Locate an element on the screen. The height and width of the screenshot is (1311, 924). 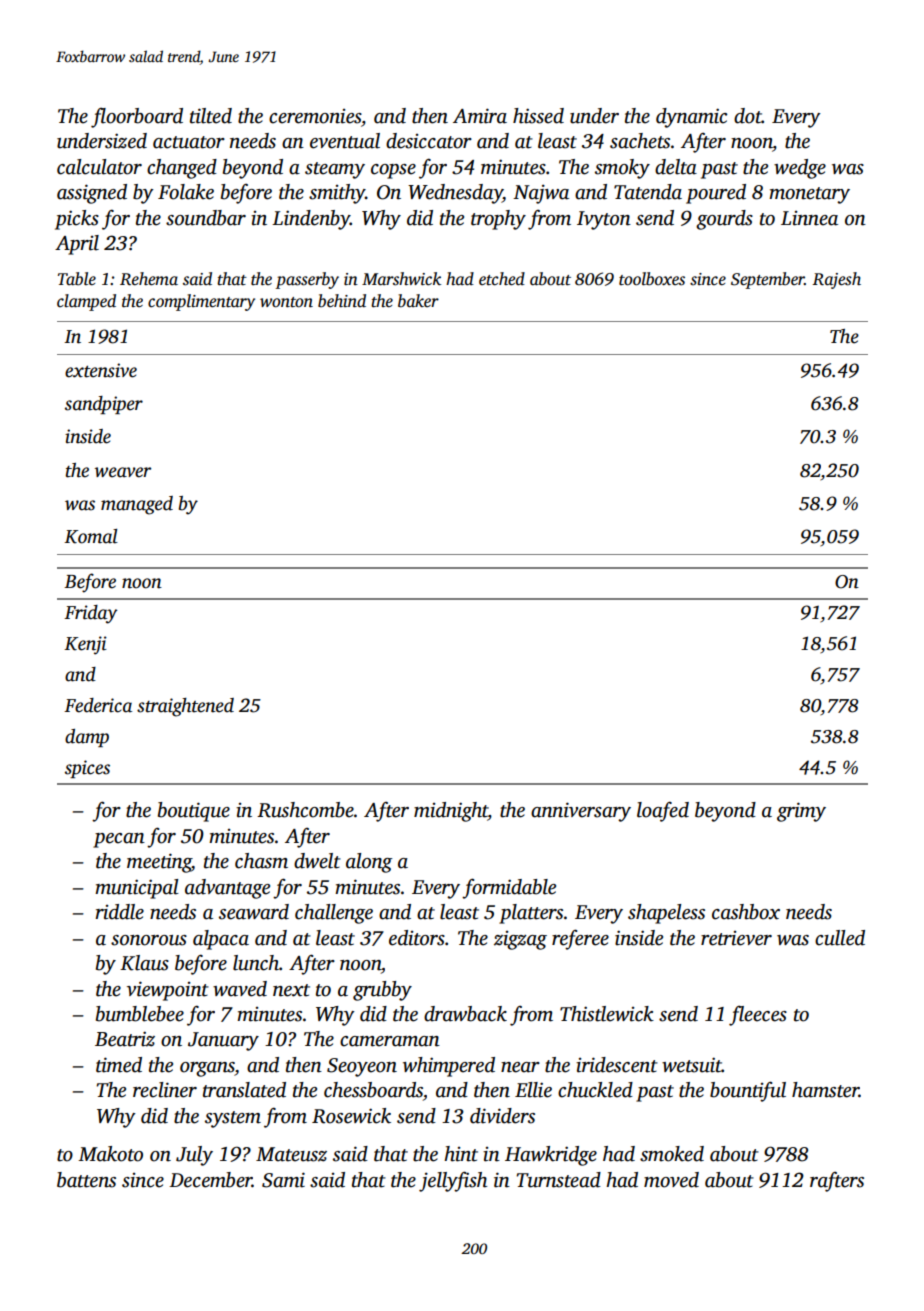
Amira is located at coordinates (480, 116).
